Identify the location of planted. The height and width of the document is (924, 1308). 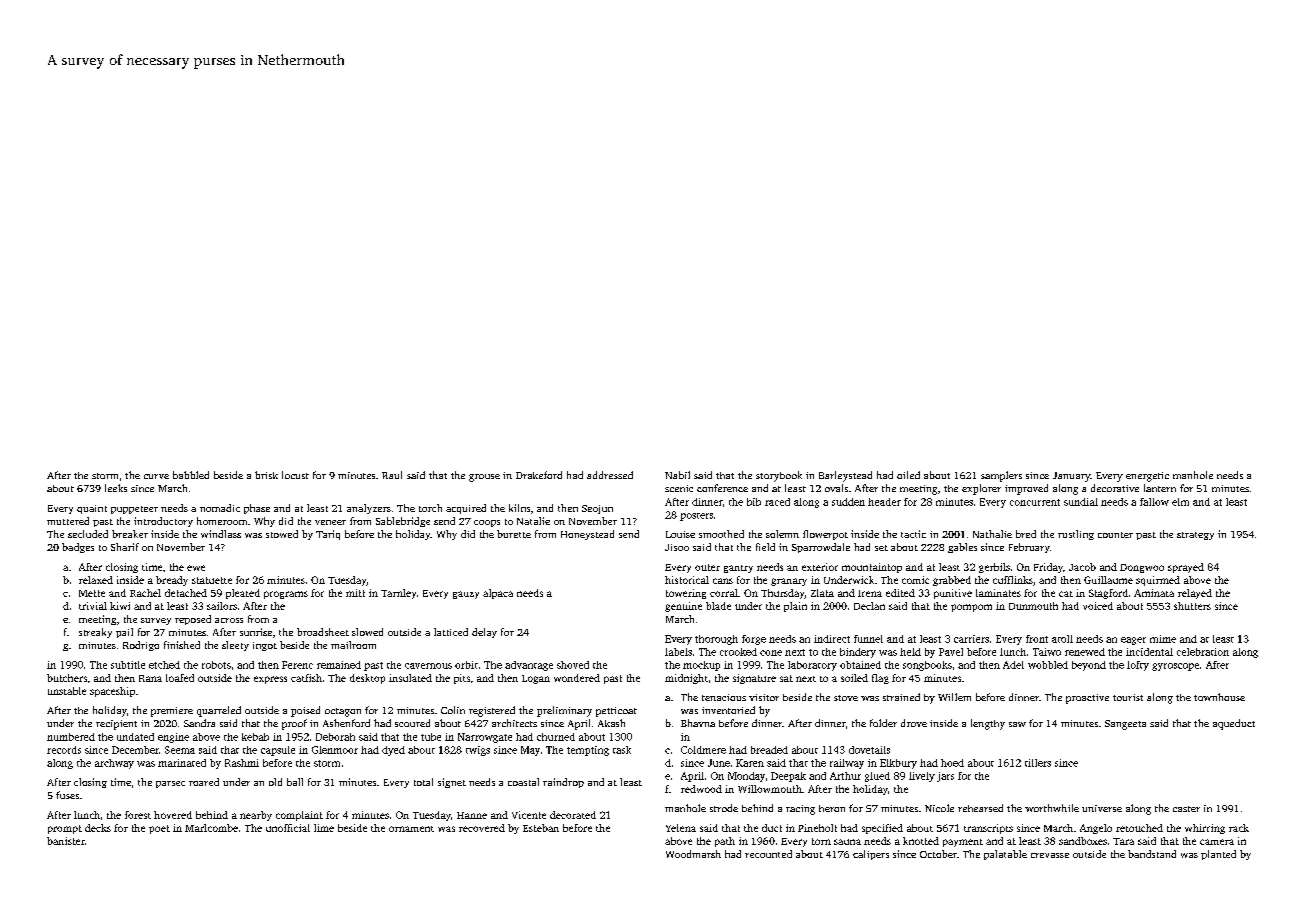
(1218, 855).
